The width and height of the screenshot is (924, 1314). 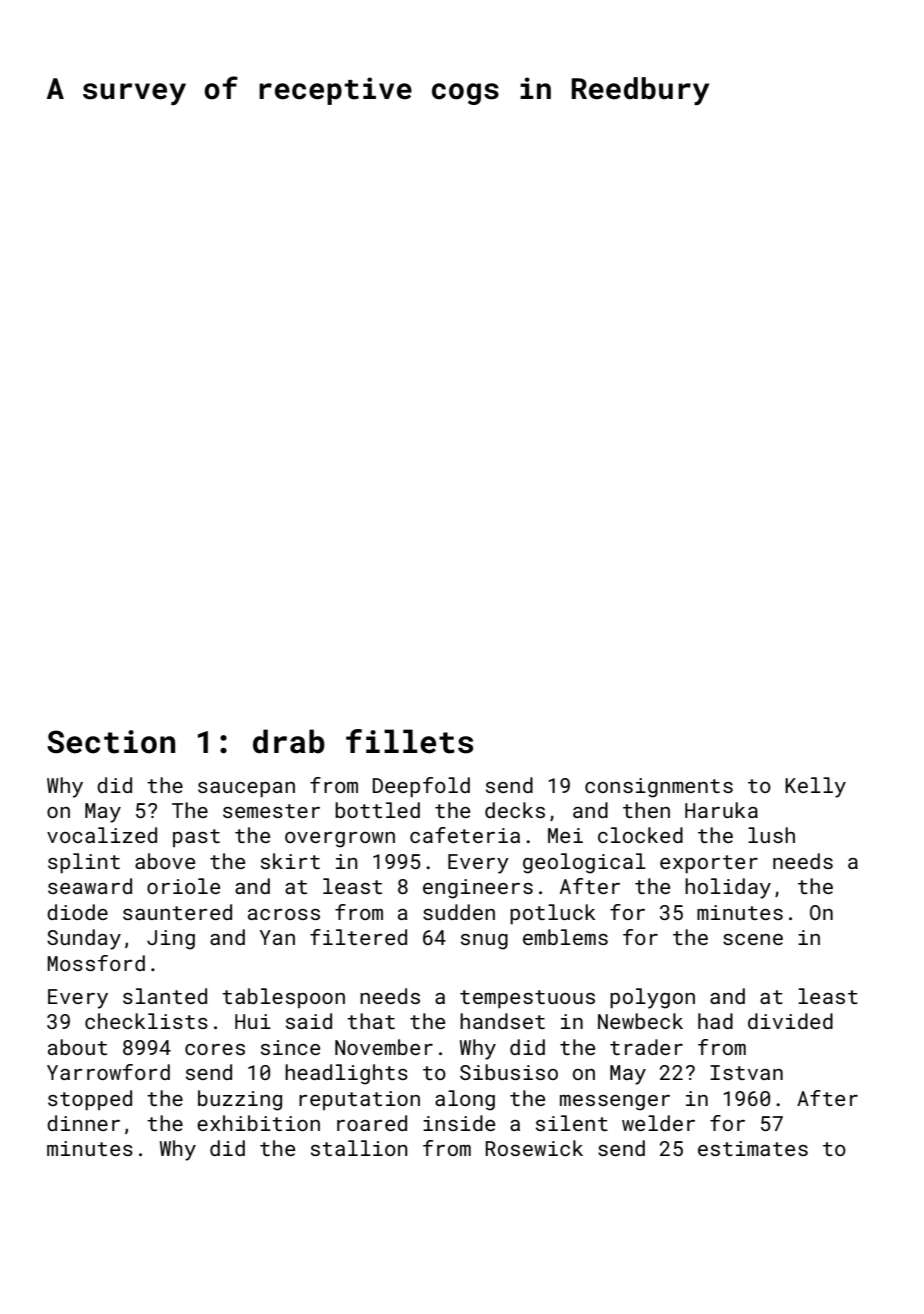 What do you see at coordinates (659, 788) in the screenshot?
I see `consignments` at bounding box center [659, 788].
